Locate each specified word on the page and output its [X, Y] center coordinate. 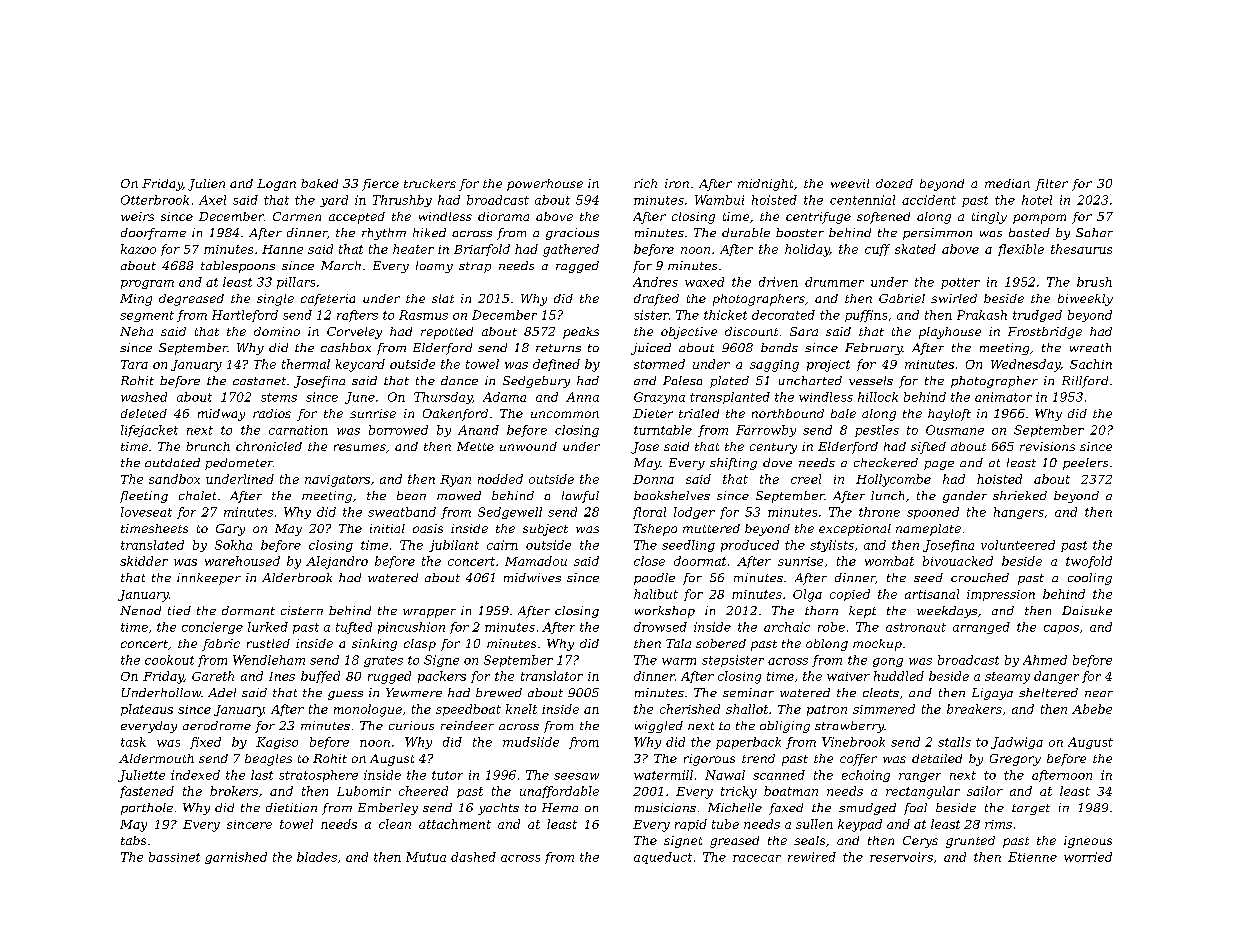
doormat [700, 561]
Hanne [282, 249]
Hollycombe [893, 480]
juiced [651, 349]
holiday [807, 250]
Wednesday [1025, 365]
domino [277, 331]
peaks [581, 333]
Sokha [233, 545]
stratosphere [318, 776]
